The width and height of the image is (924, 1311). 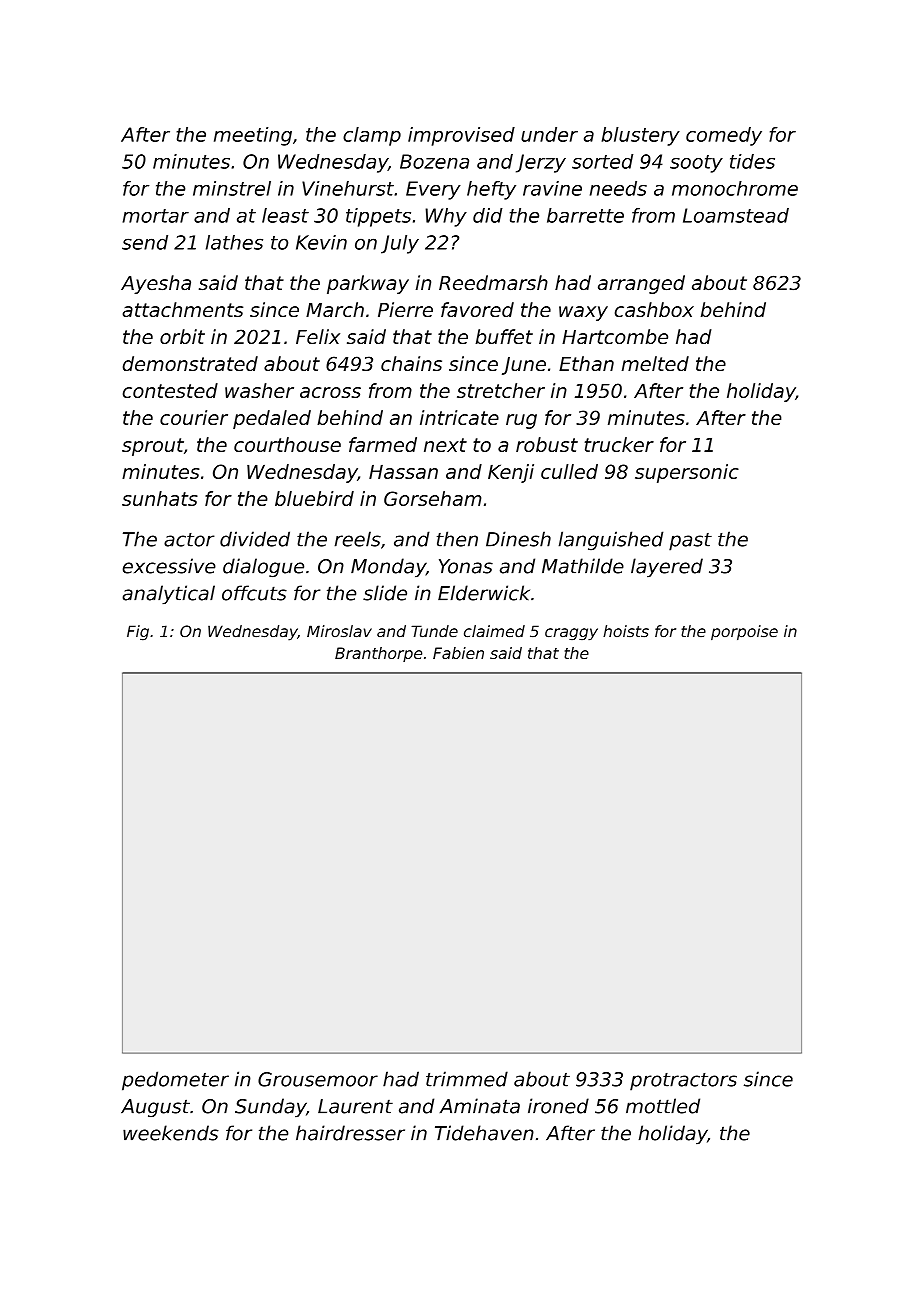 I want to click on porpoise, so click(x=744, y=633).
